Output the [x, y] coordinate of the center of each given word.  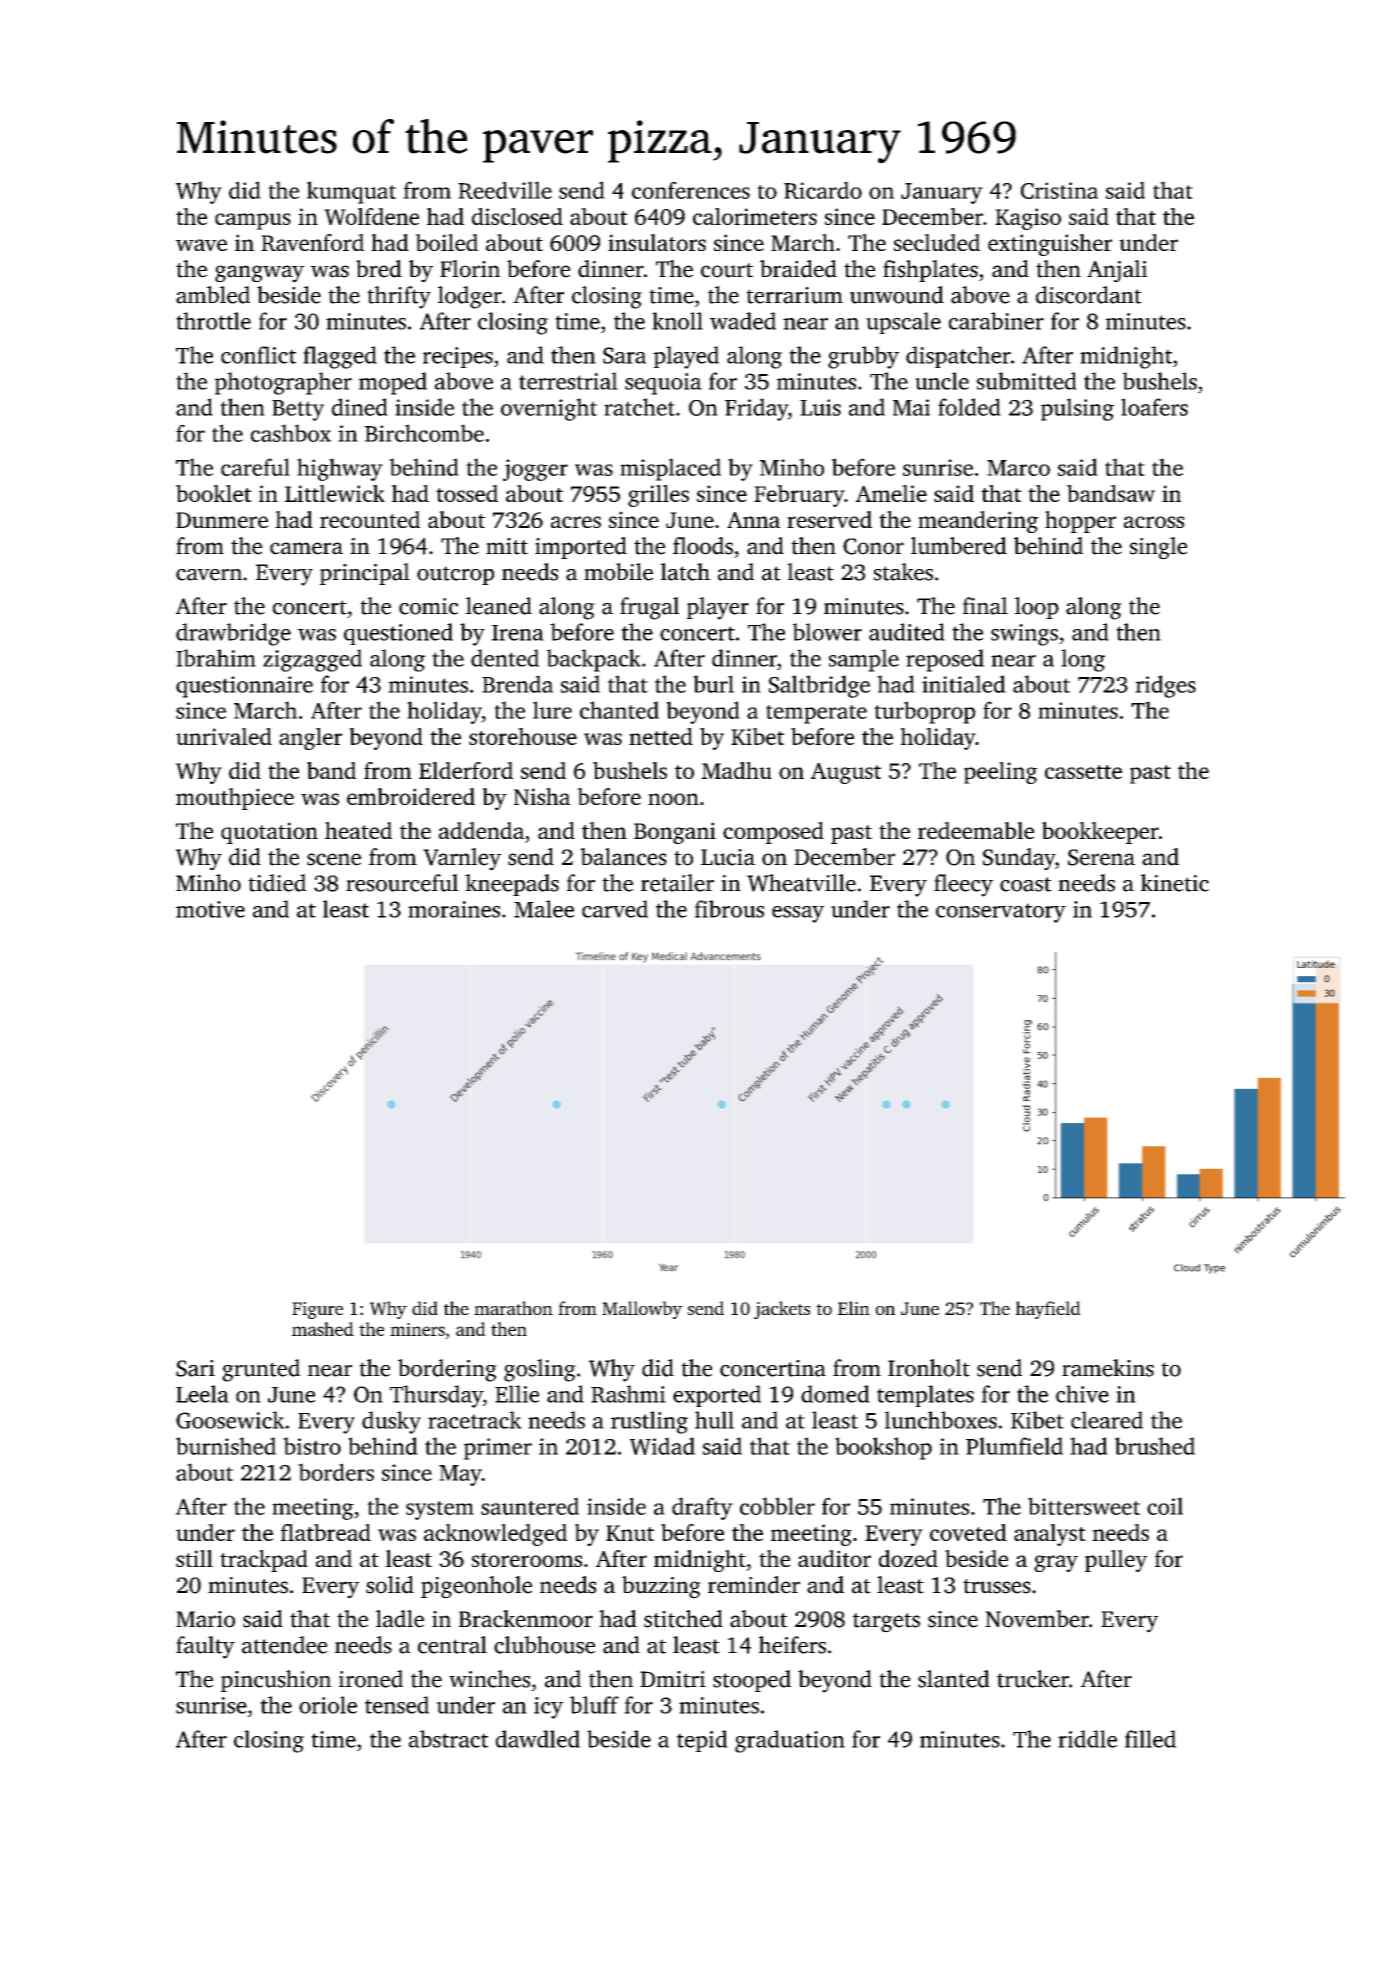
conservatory [1001, 913]
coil [1165, 1506]
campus [253, 221]
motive [210, 909]
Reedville [505, 190]
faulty [205, 1647]
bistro [312, 1446]
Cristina [1059, 190]
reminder [754, 1585]
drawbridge [233, 634]
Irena [518, 633]
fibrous [729, 909]
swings [1024, 635]
